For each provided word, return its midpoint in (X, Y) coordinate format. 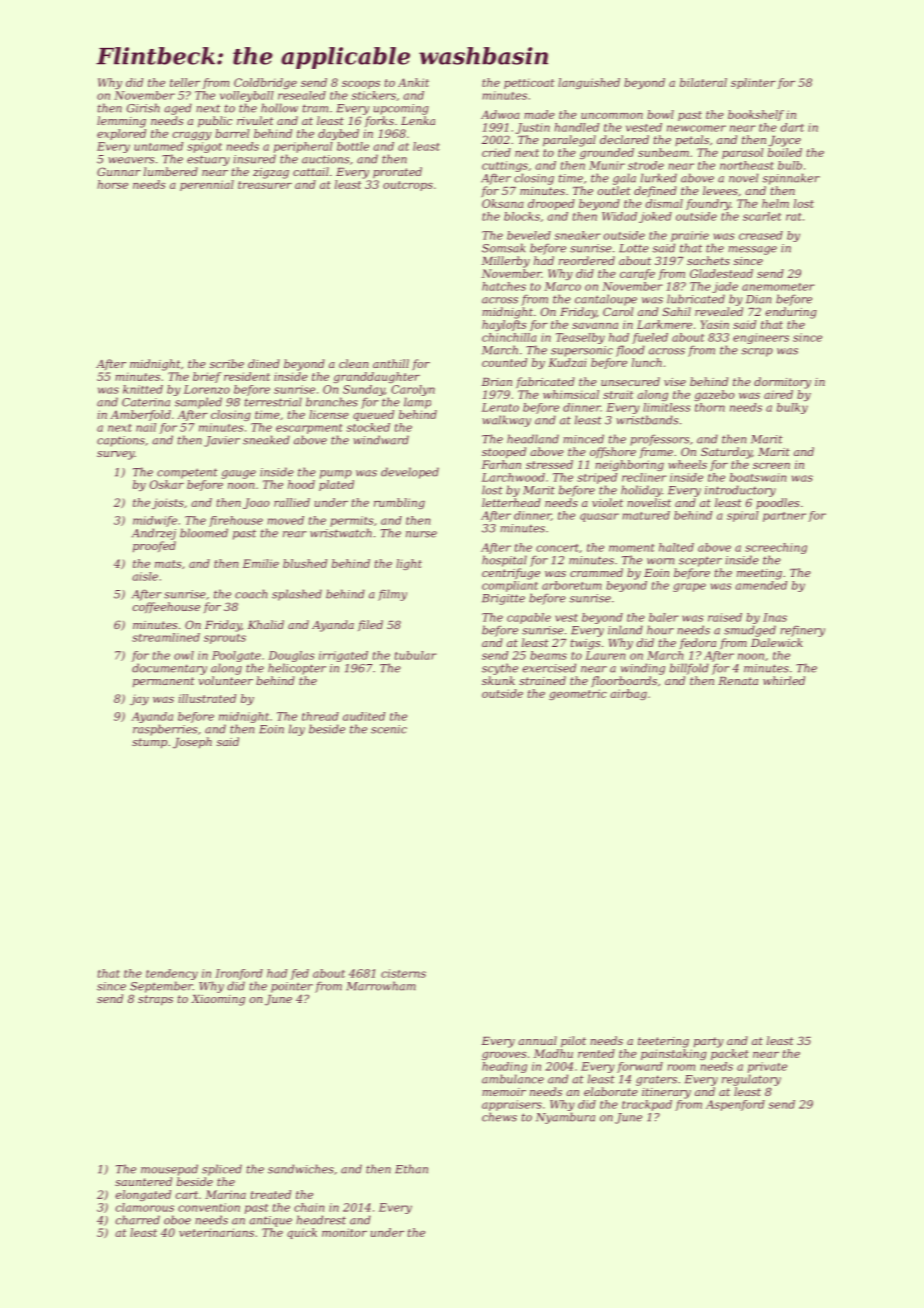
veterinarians (216, 1232)
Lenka (418, 120)
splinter (753, 83)
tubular (416, 655)
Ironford (239, 974)
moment (632, 548)
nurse (421, 534)
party (709, 1042)
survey (116, 455)
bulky (792, 408)
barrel (232, 133)
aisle (145, 576)
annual (537, 1040)
